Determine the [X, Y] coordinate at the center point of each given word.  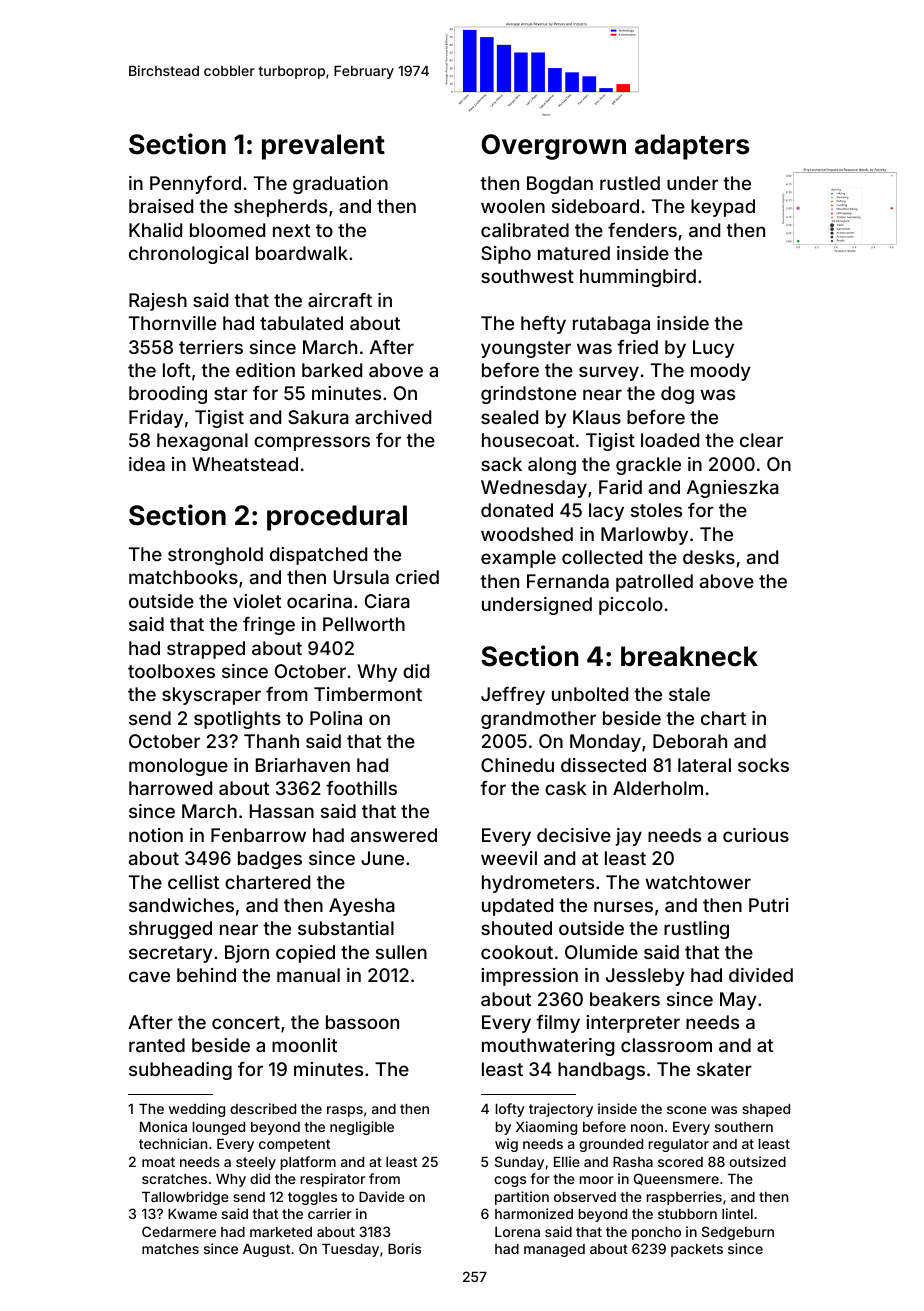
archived [393, 417]
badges [270, 860]
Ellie [567, 1161]
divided [761, 975]
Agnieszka [733, 489]
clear [761, 440]
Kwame [192, 1214]
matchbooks [183, 577]
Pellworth [364, 624]
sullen [401, 952]
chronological [188, 255]
